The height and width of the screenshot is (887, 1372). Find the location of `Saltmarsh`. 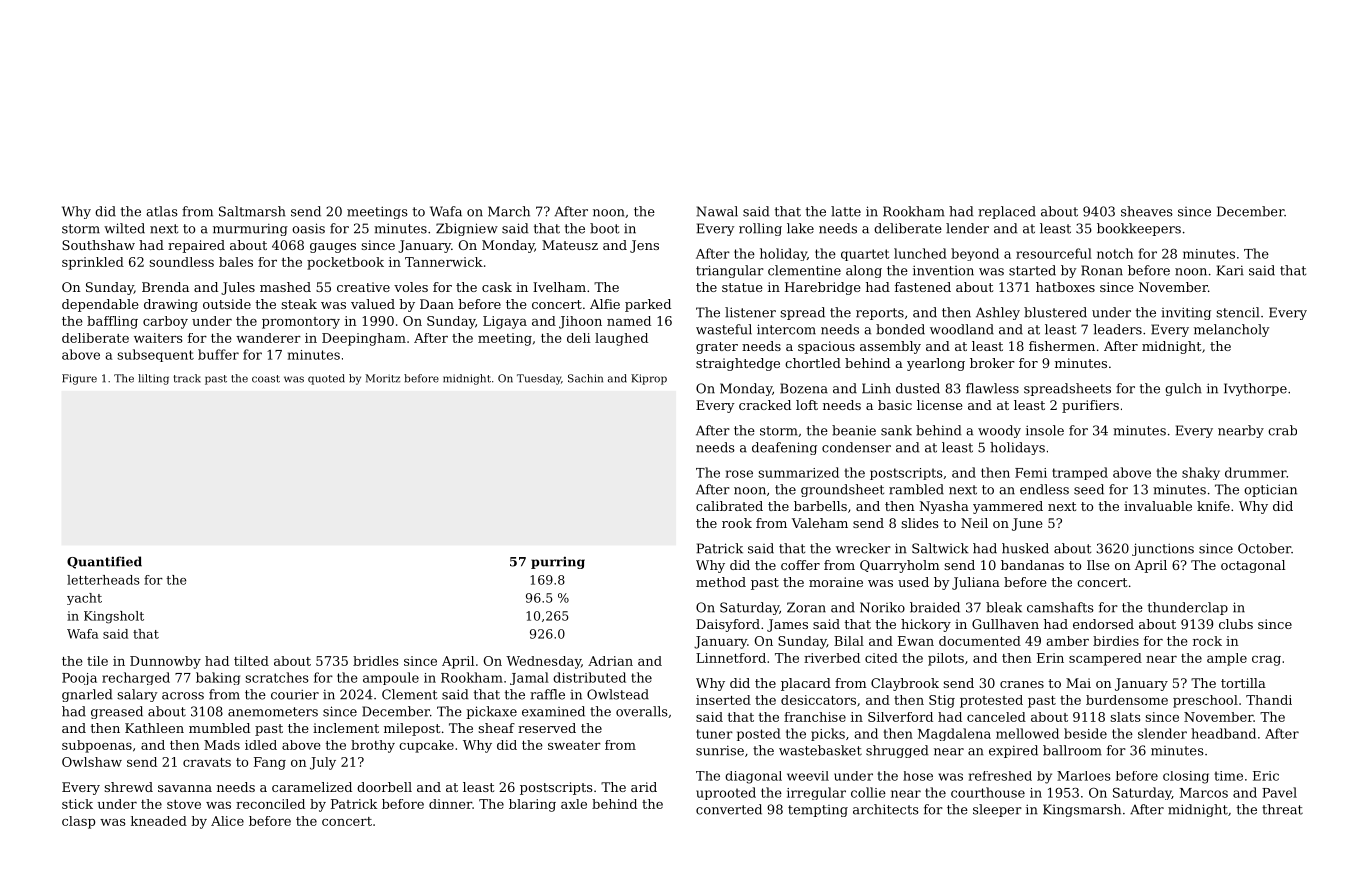

Saltmarsh is located at coordinates (252, 211).
